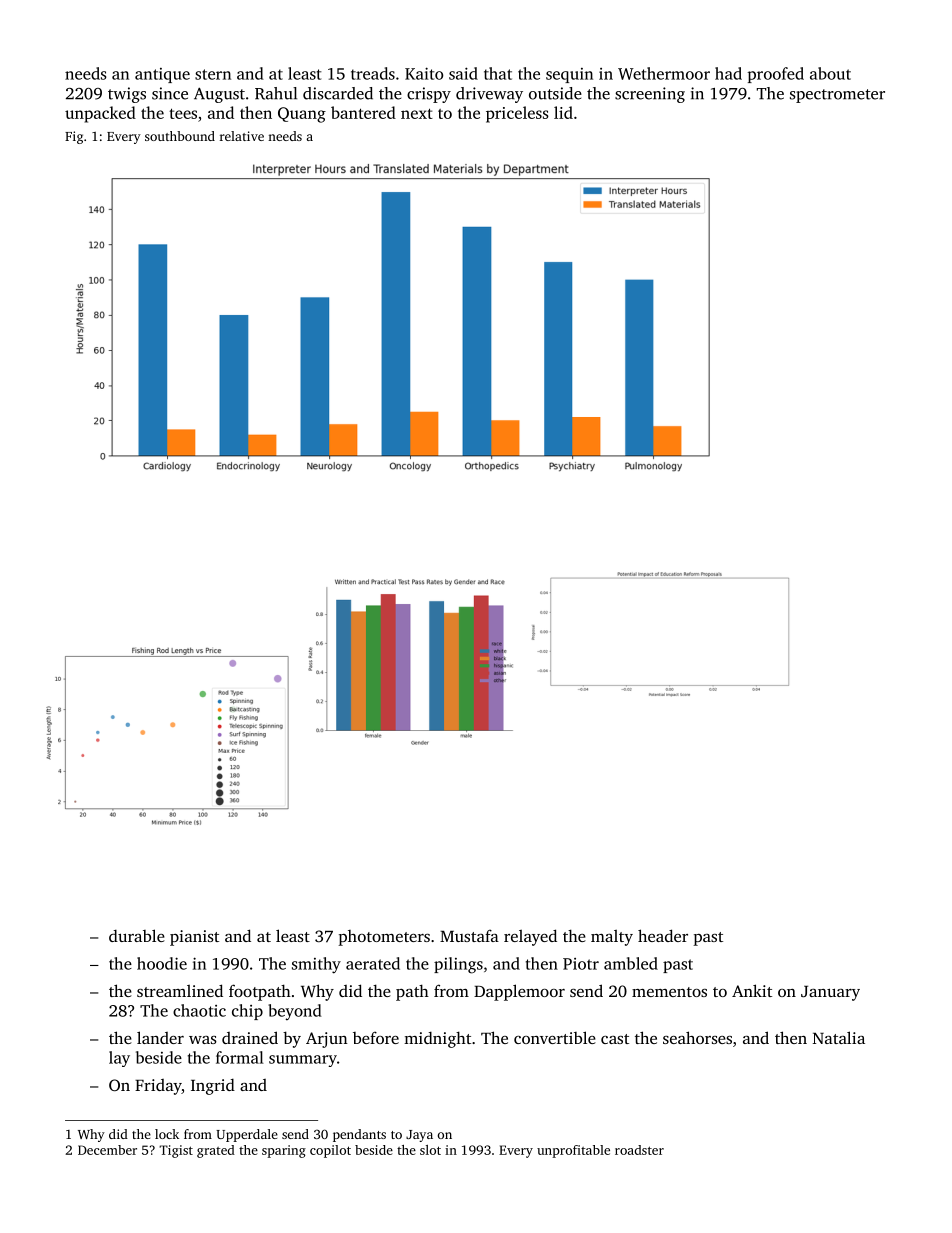  Describe the element at coordinates (612, 938) in the document. I see `malty` at that location.
